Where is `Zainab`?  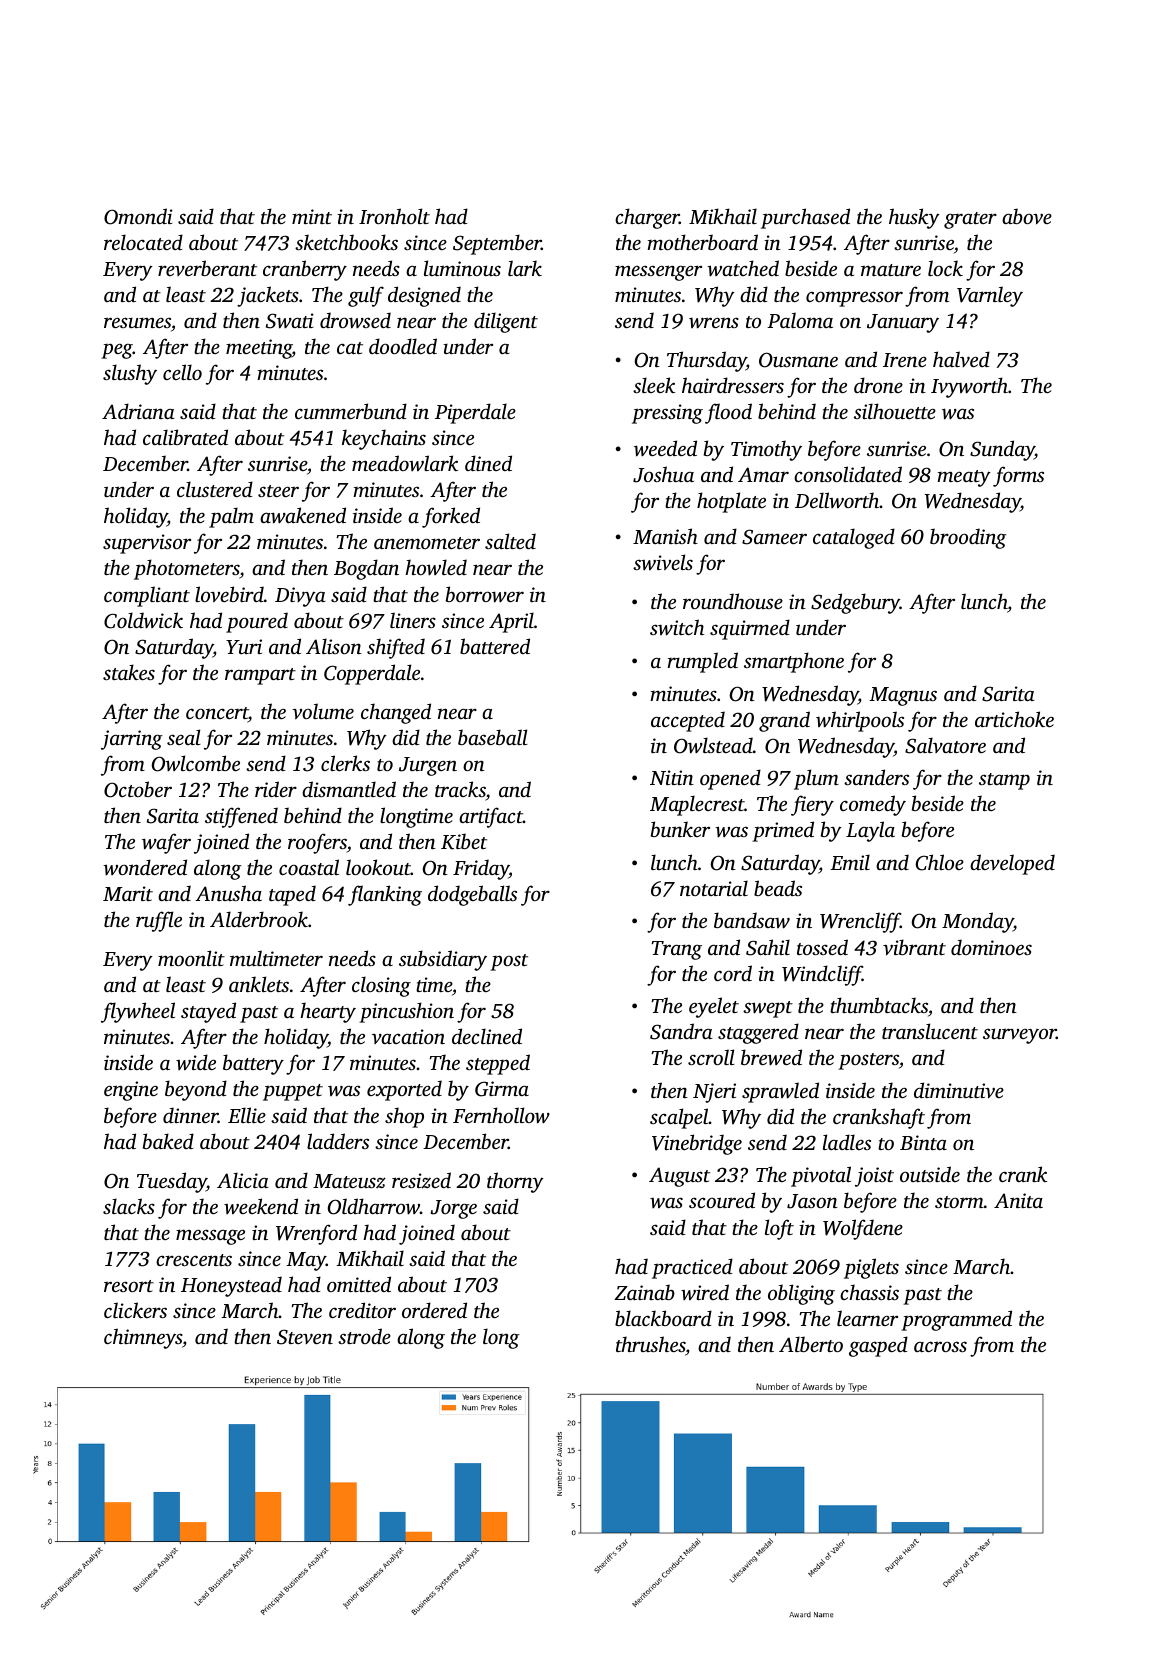
Zainab is located at coordinates (644, 1292).
